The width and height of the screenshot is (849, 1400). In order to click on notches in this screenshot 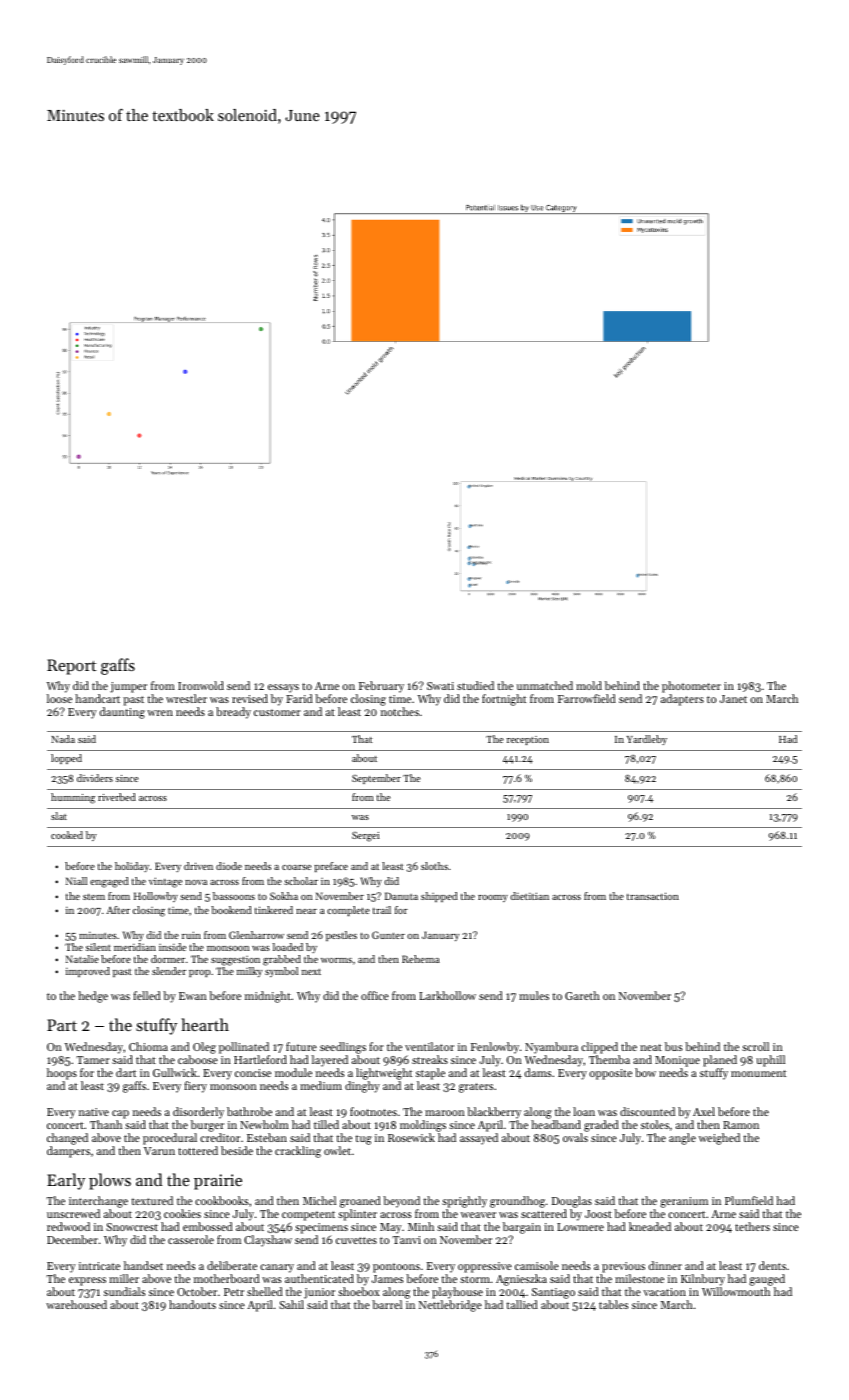, I will do `click(400, 711)`.
